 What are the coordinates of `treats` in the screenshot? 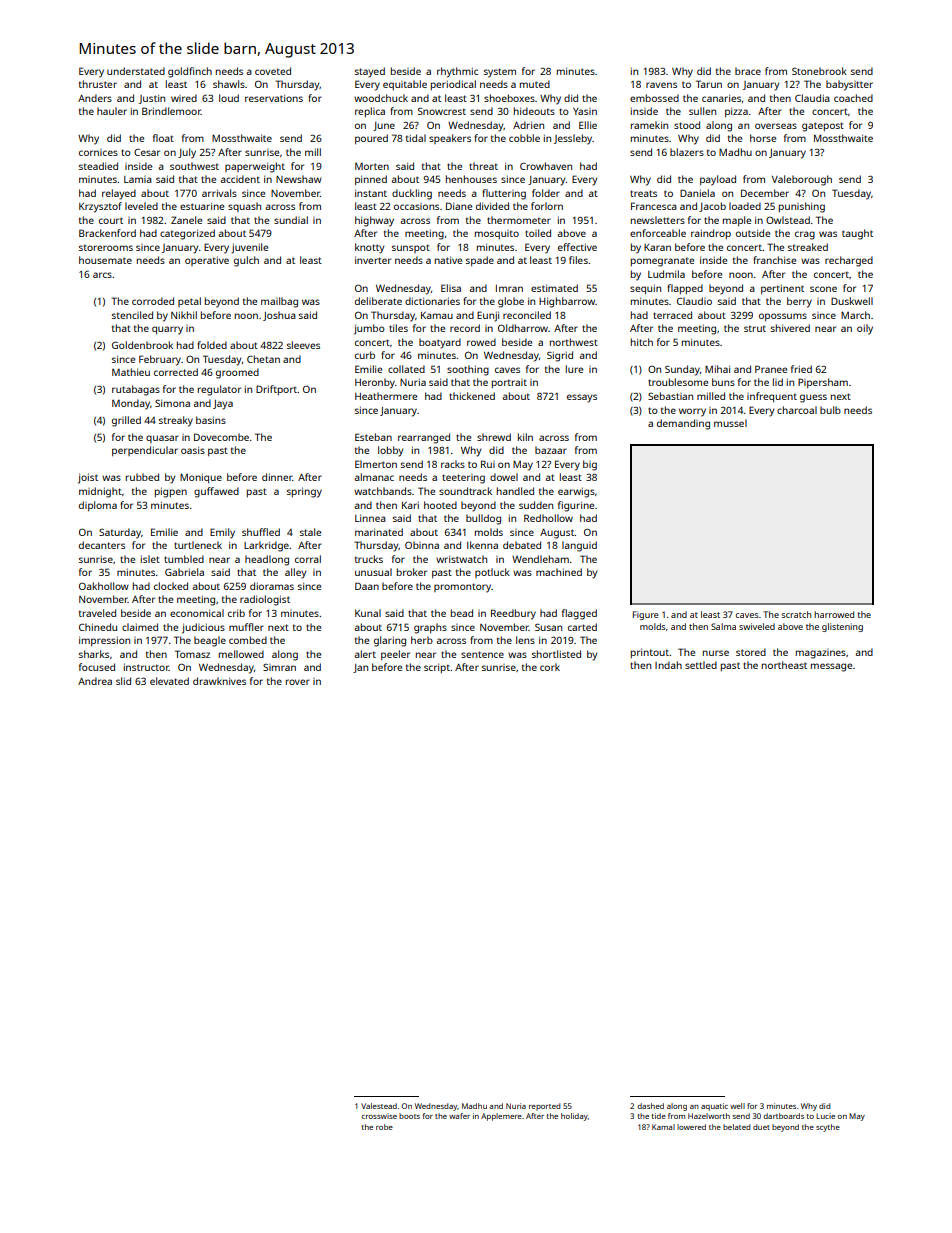 It's located at (643, 193).
